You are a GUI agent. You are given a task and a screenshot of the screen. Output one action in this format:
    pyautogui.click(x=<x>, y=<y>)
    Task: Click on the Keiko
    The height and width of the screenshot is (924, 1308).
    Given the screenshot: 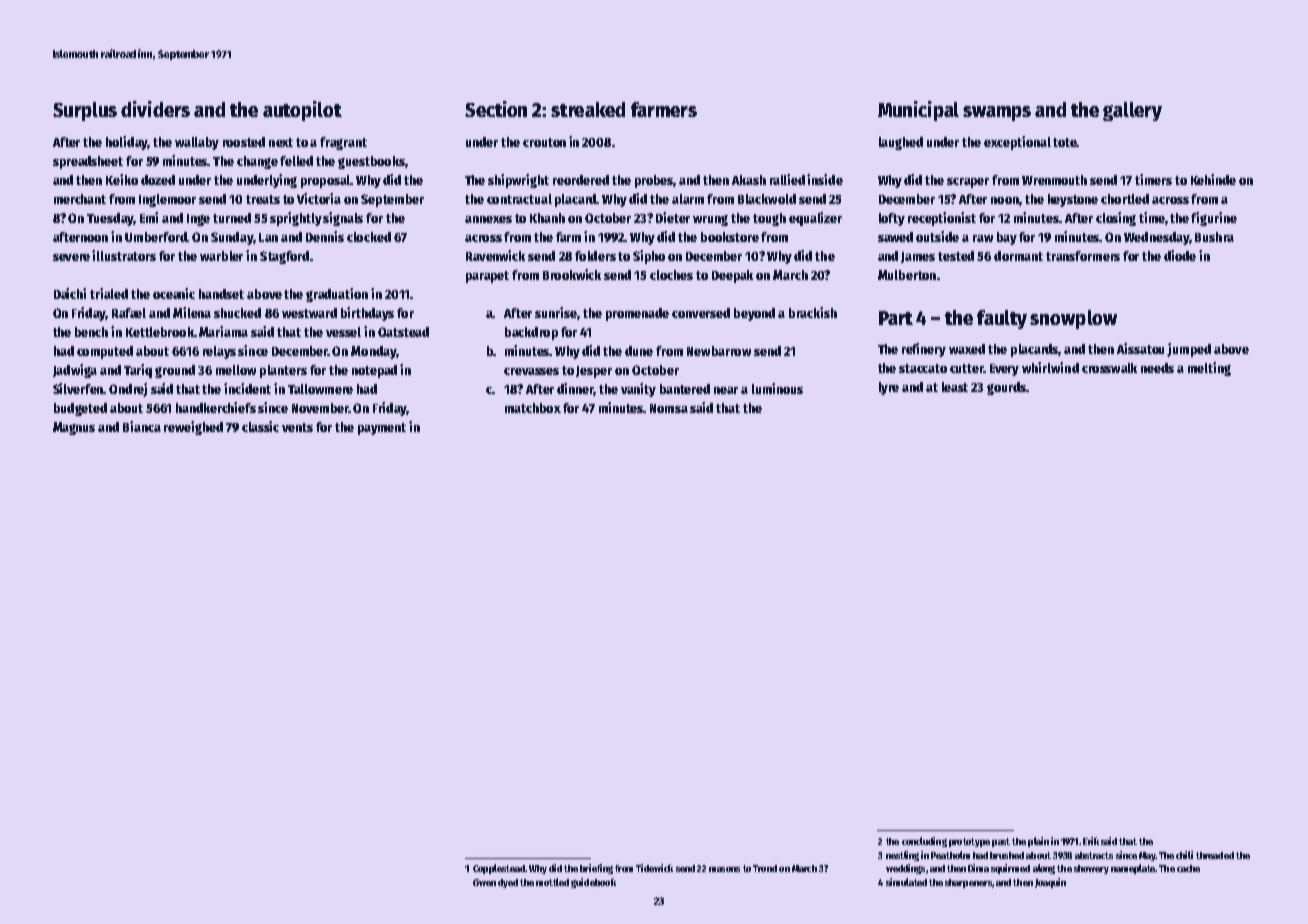 What is the action you would take?
    pyautogui.click(x=122, y=179)
